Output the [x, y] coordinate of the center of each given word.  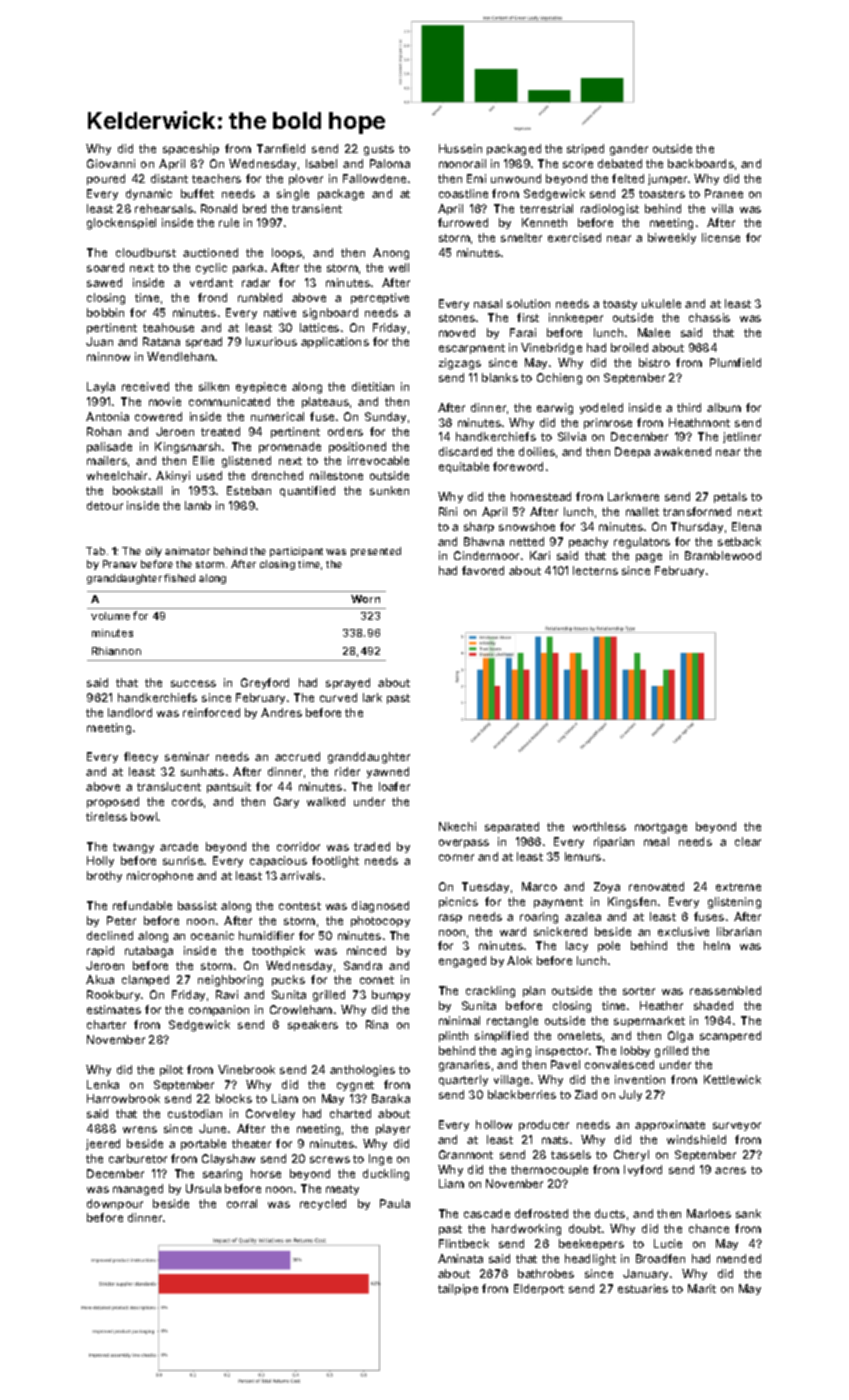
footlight [335, 862]
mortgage [661, 828]
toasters [662, 194]
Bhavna [484, 541]
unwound [516, 178]
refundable [142, 905]
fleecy [141, 757]
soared [105, 267]
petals [730, 497]
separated [512, 827]
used [209, 475]
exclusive [683, 931]
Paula [395, 1203]
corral [242, 1203]
